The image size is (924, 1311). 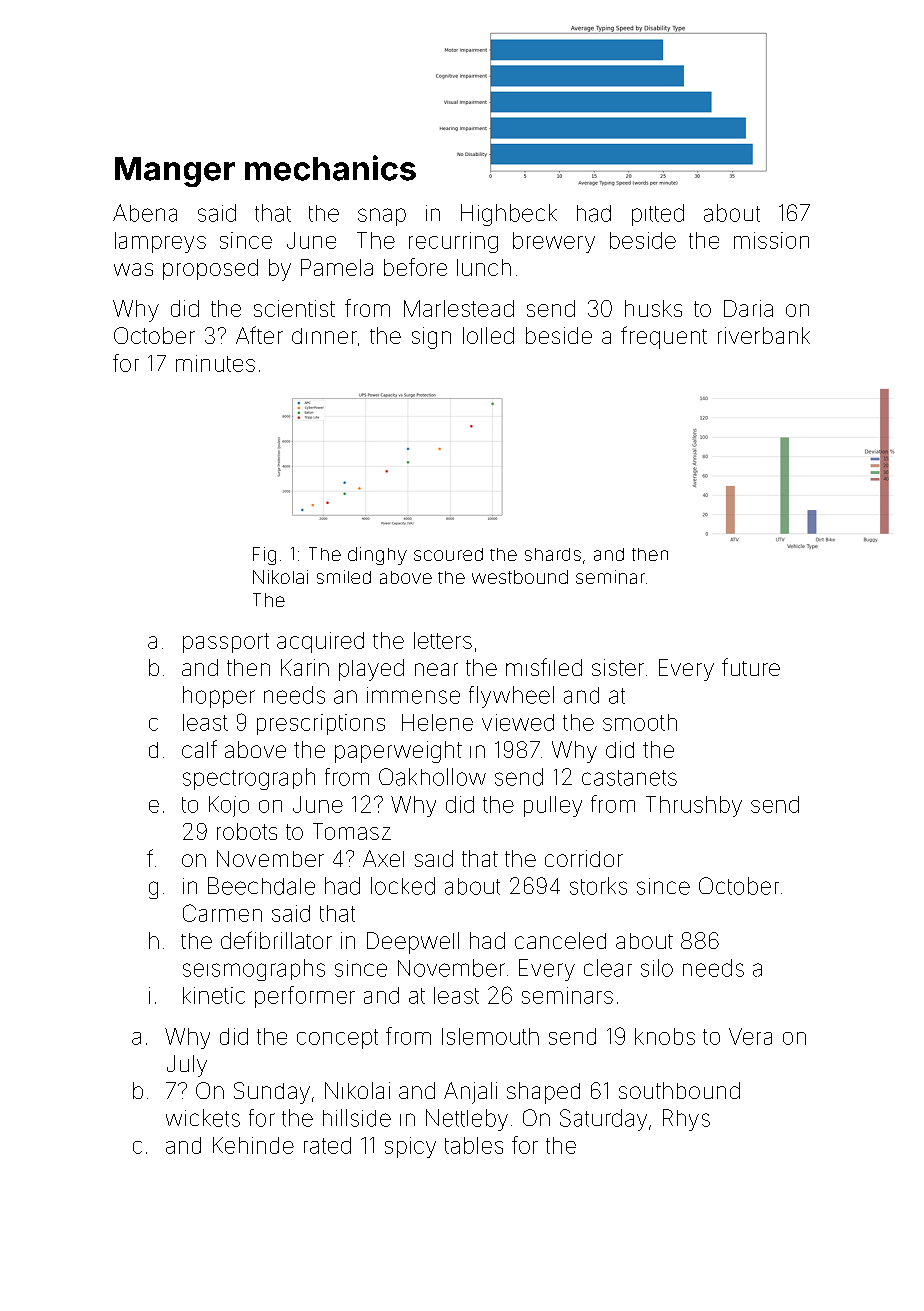 What do you see at coordinates (679, 1090) in the screenshot?
I see `southbound` at bounding box center [679, 1090].
